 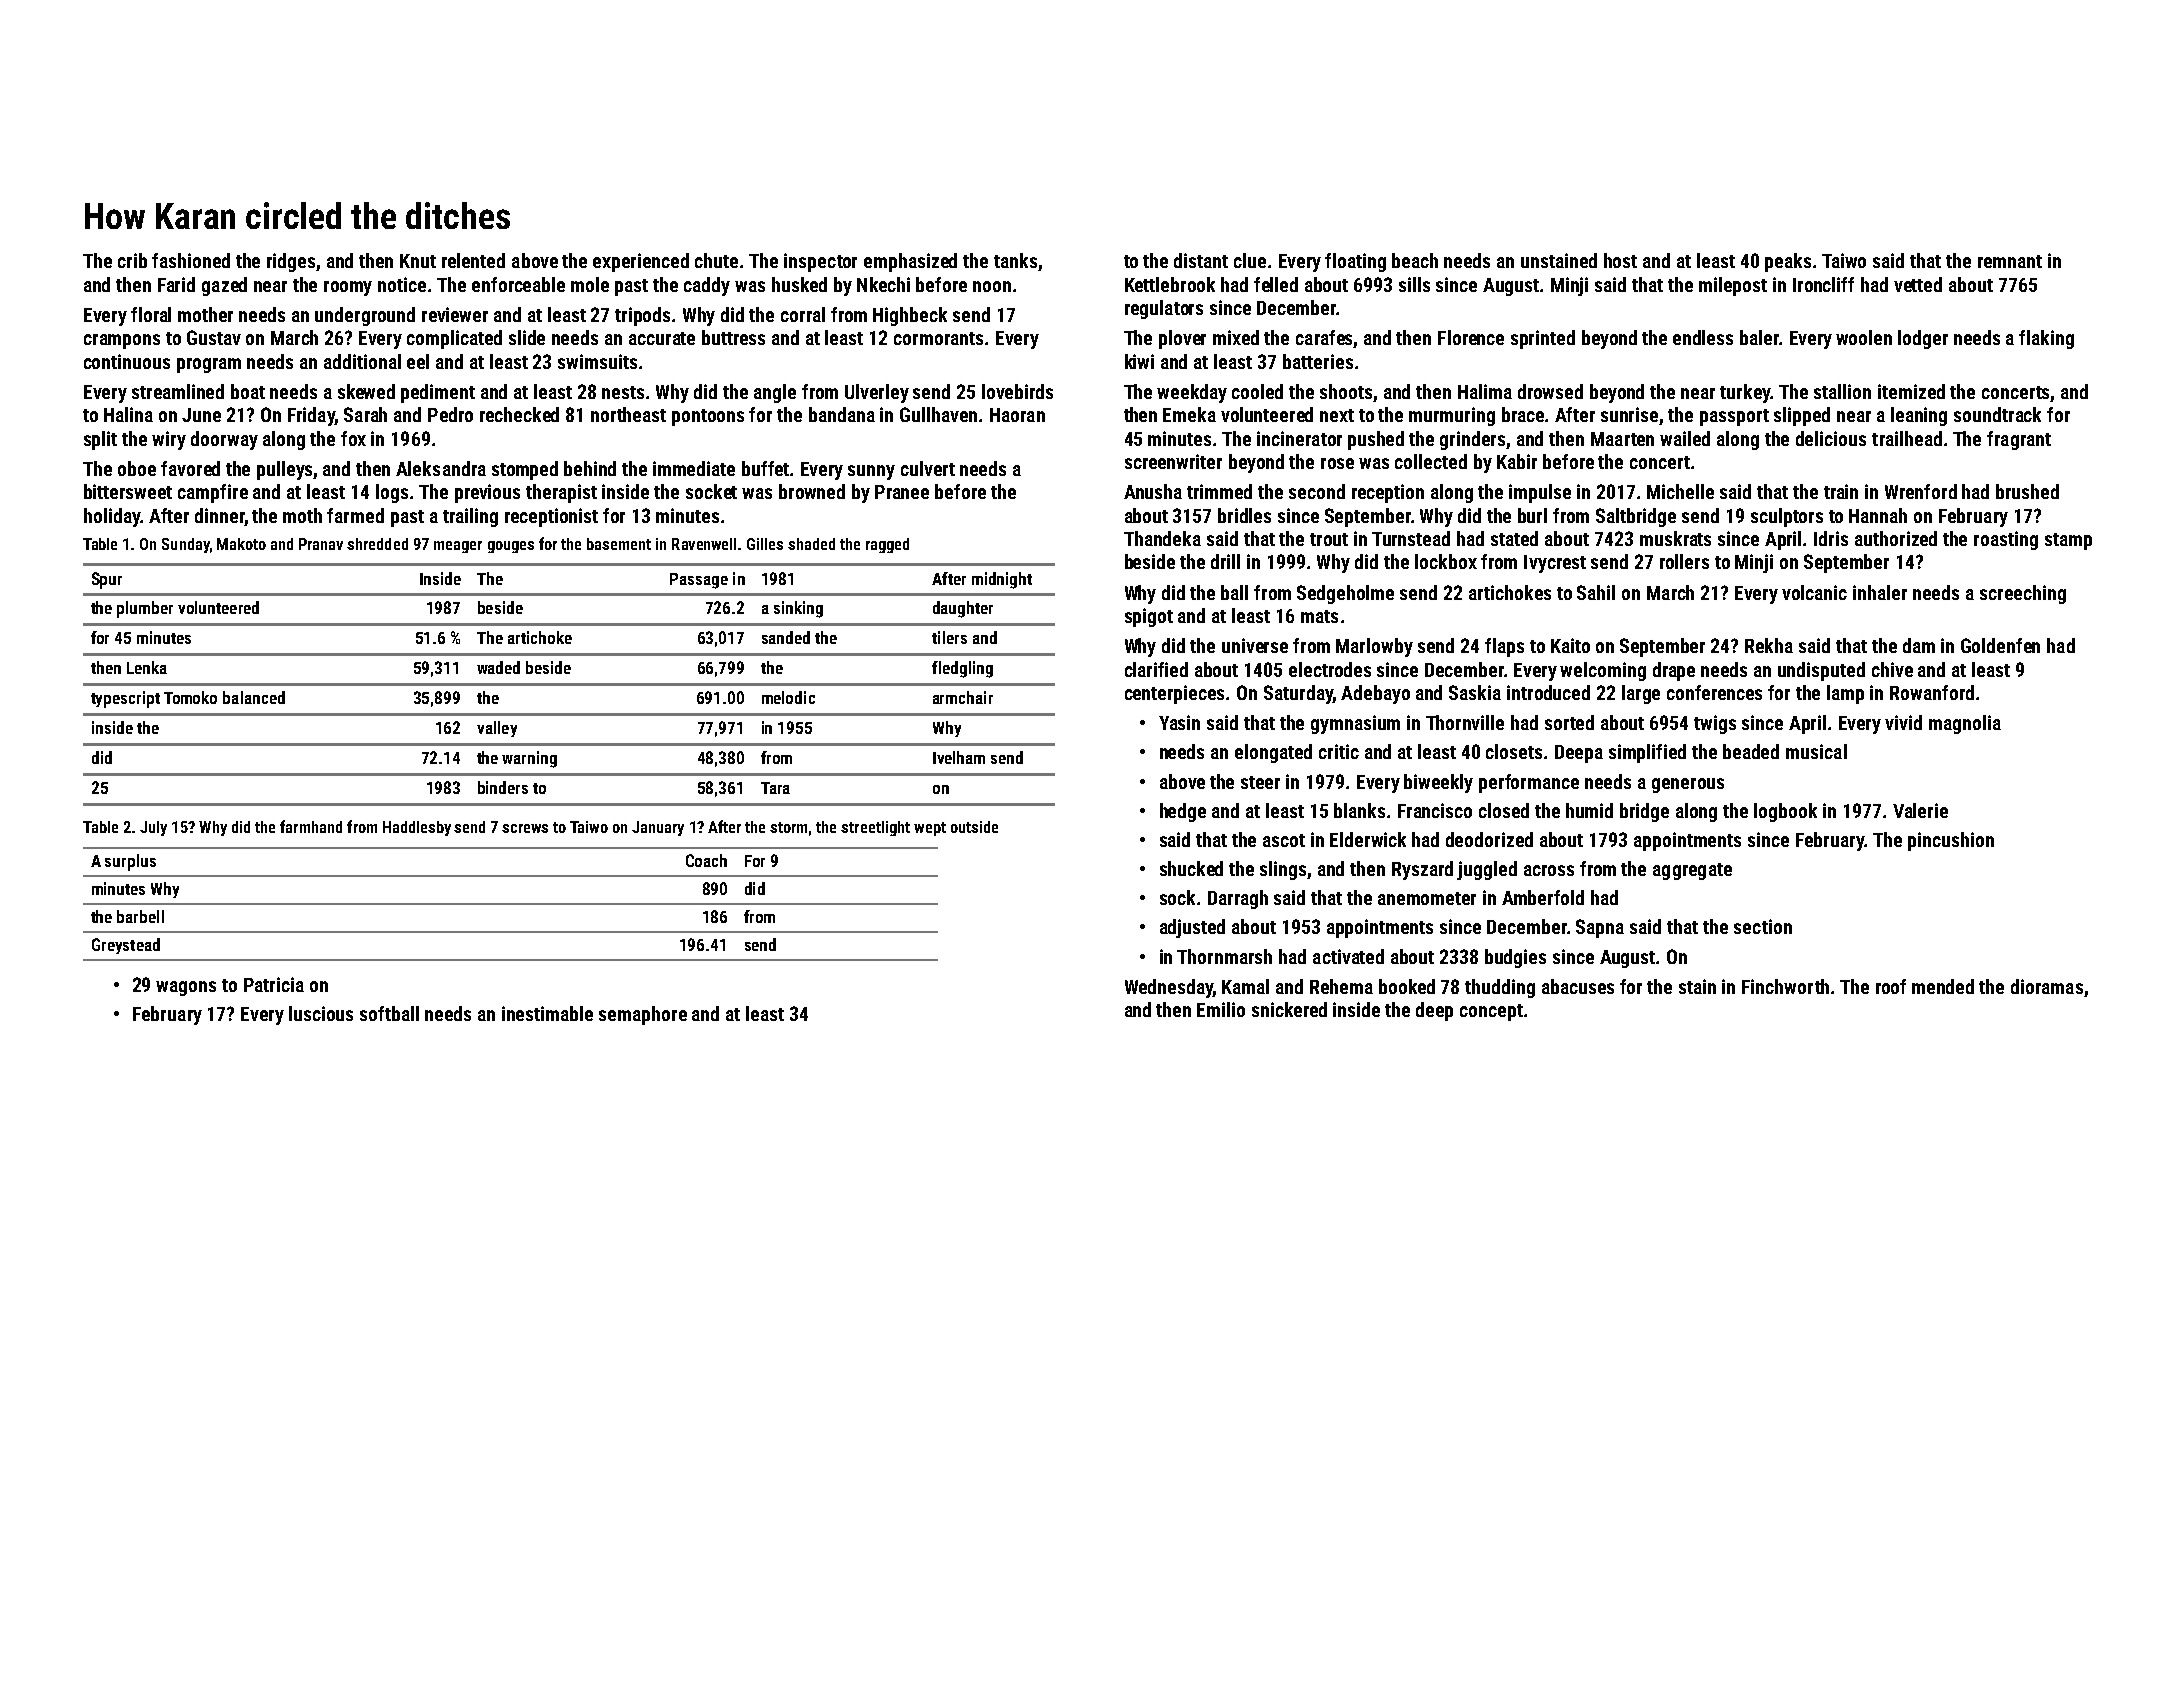 I want to click on oboe, so click(x=137, y=468).
